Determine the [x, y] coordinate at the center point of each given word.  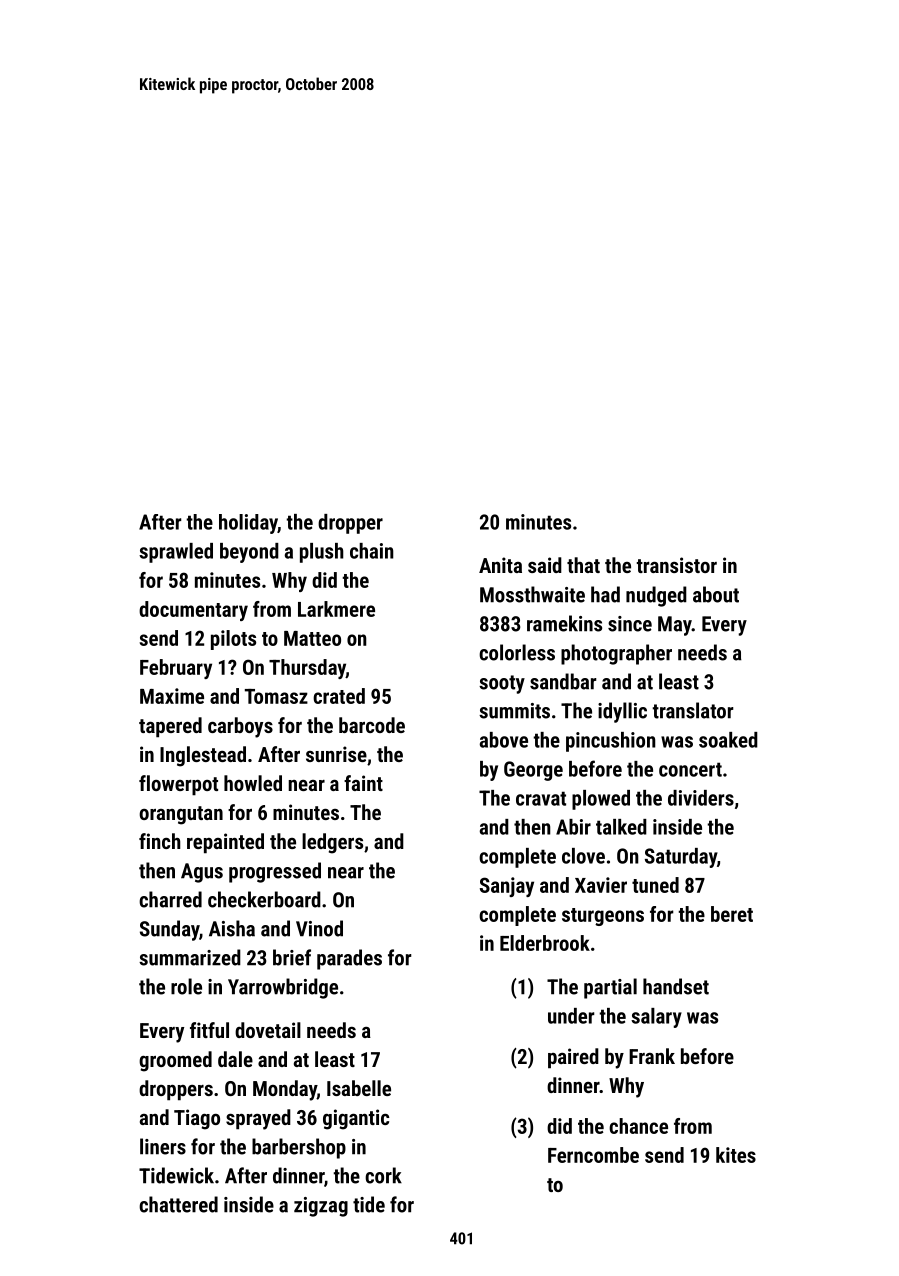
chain [372, 551]
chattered [178, 1204]
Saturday [681, 858]
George [533, 771]
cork [383, 1175]
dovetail [268, 1030]
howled [253, 783]
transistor [676, 565]
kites [736, 1155]
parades [349, 959]
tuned [655, 885]
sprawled [176, 553]
